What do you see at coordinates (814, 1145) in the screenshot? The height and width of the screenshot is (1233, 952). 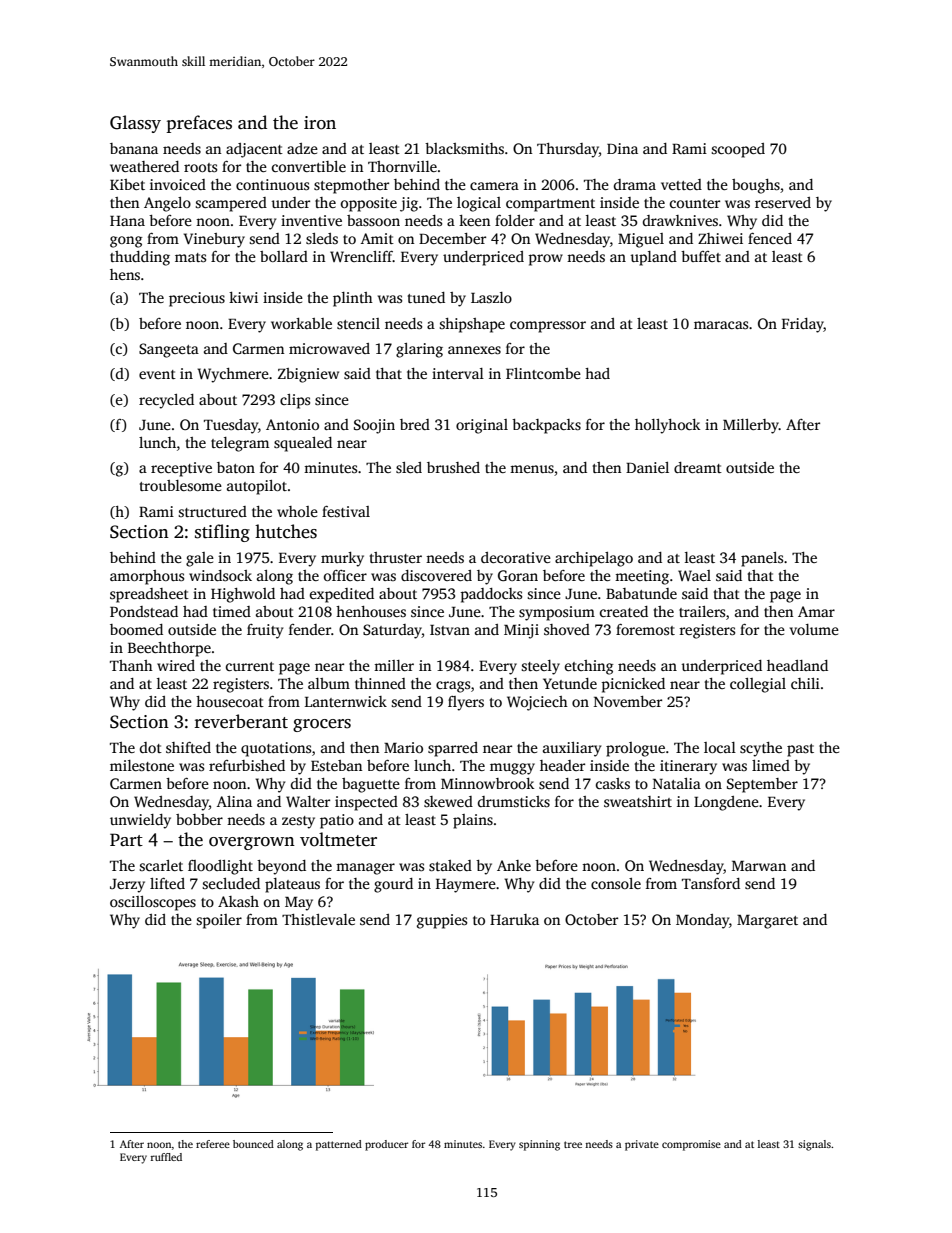 I see `signals` at bounding box center [814, 1145].
